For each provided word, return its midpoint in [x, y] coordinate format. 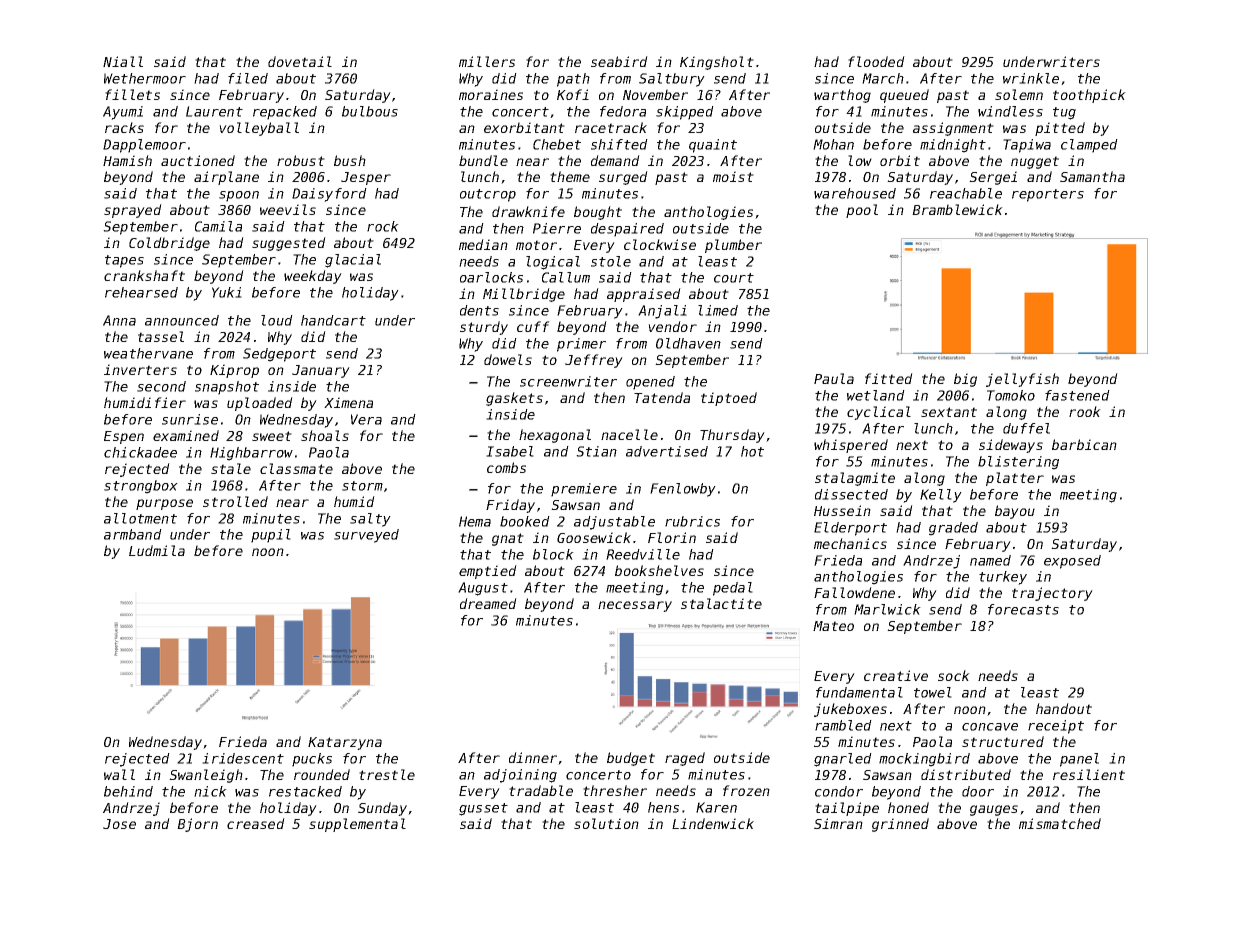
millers [487, 61]
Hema [475, 521]
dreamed [488, 603]
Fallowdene [854, 592]
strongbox [141, 487]
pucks [312, 760]
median [483, 244]
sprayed [133, 211]
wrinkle [1031, 78]
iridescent [243, 758]
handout [1064, 708]
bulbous [370, 111]
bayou [1015, 512]
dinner [533, 757]
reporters [1048, 195]
